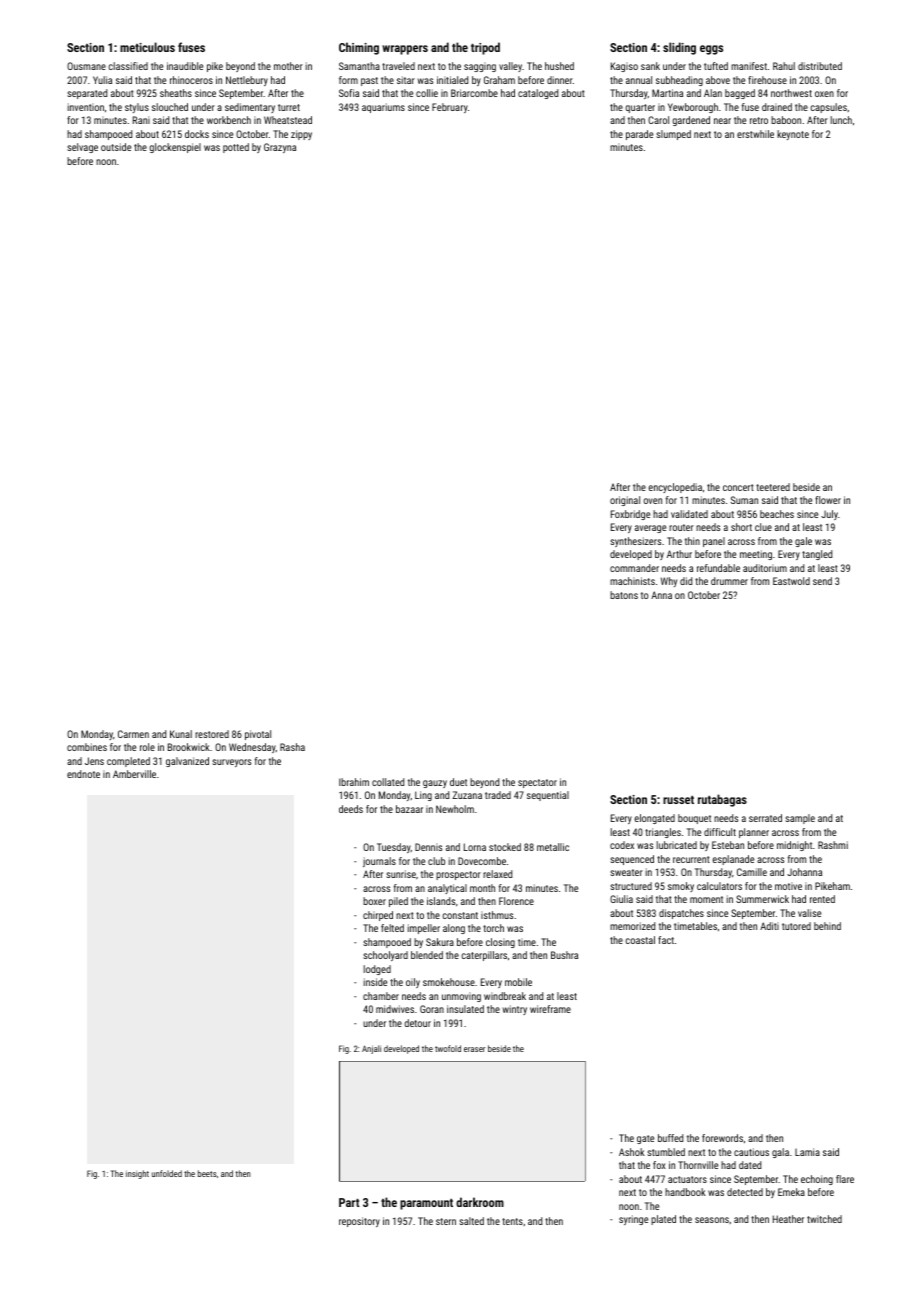  I want to click on encyclopedia, so click(675, 488).
